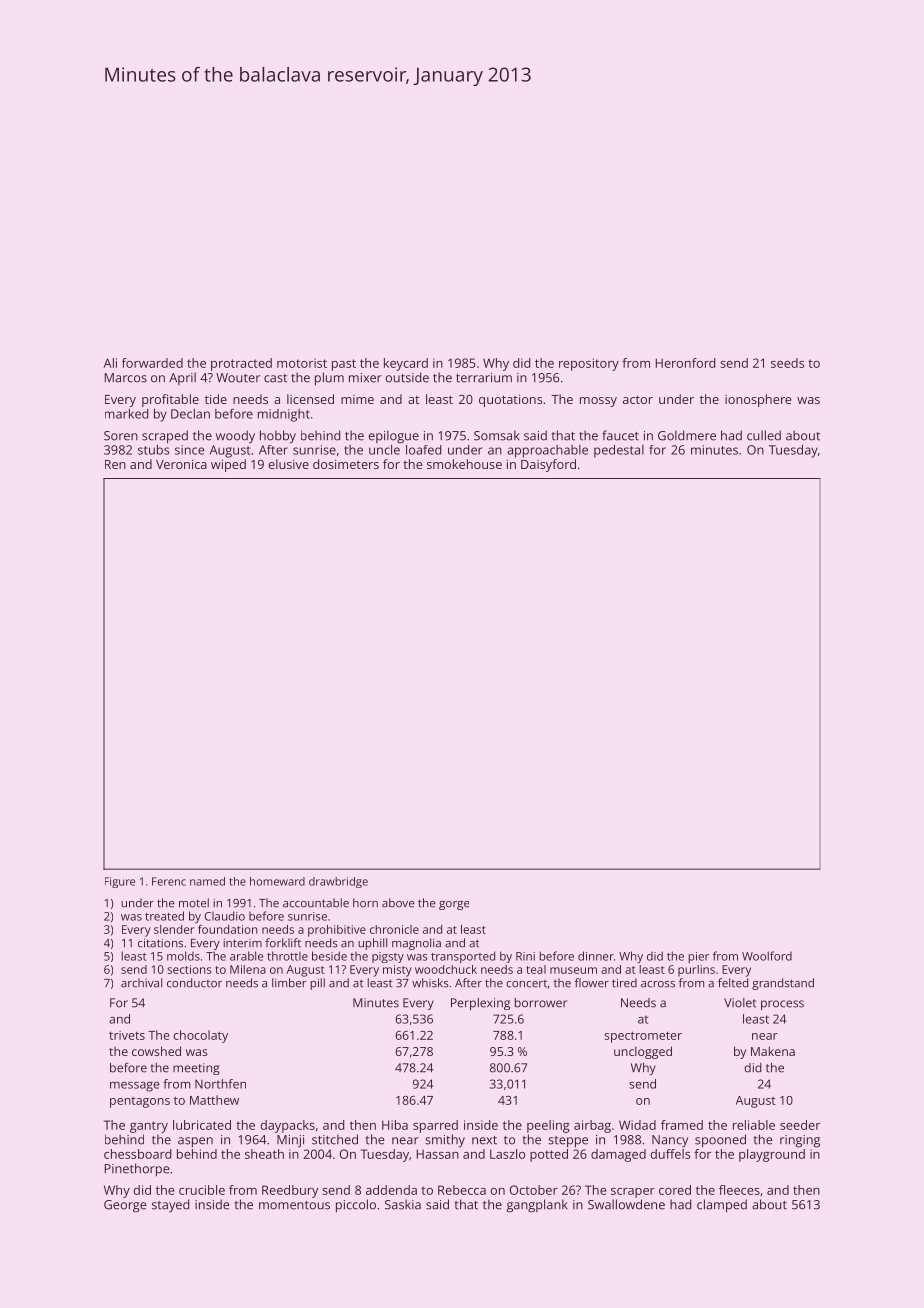  I want to click on Daisyford, so click(548, 465).
